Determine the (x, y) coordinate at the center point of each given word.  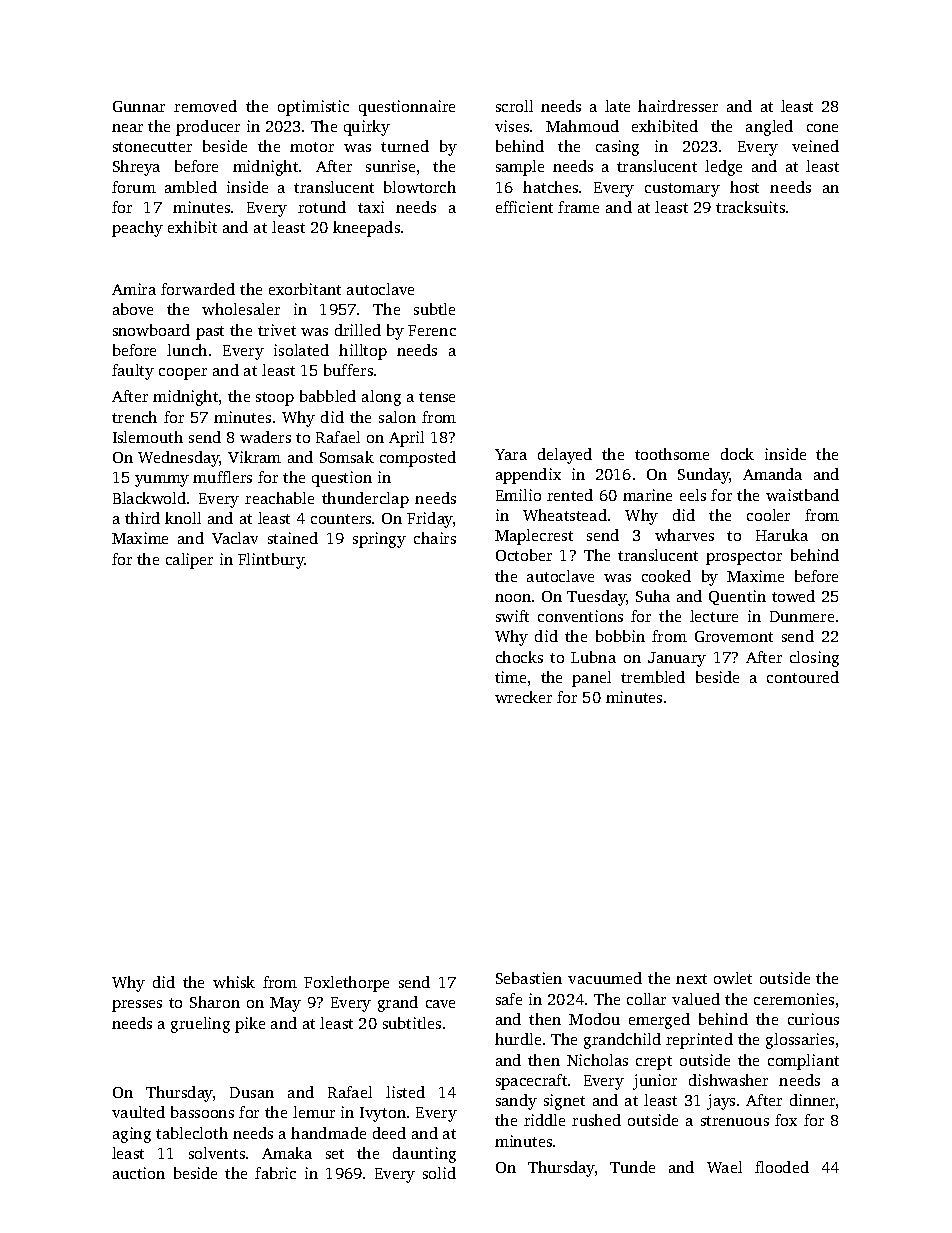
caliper (189, 561)
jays (721, 1102)
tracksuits (750, 207)
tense (437, 397)
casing (617, 148)
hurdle (518, 1039)
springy (379, 540)
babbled (328, 396)
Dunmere (802, 616)
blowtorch (420, 187)
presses (137, 1006)
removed (205, 106)
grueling (200, 1025)
